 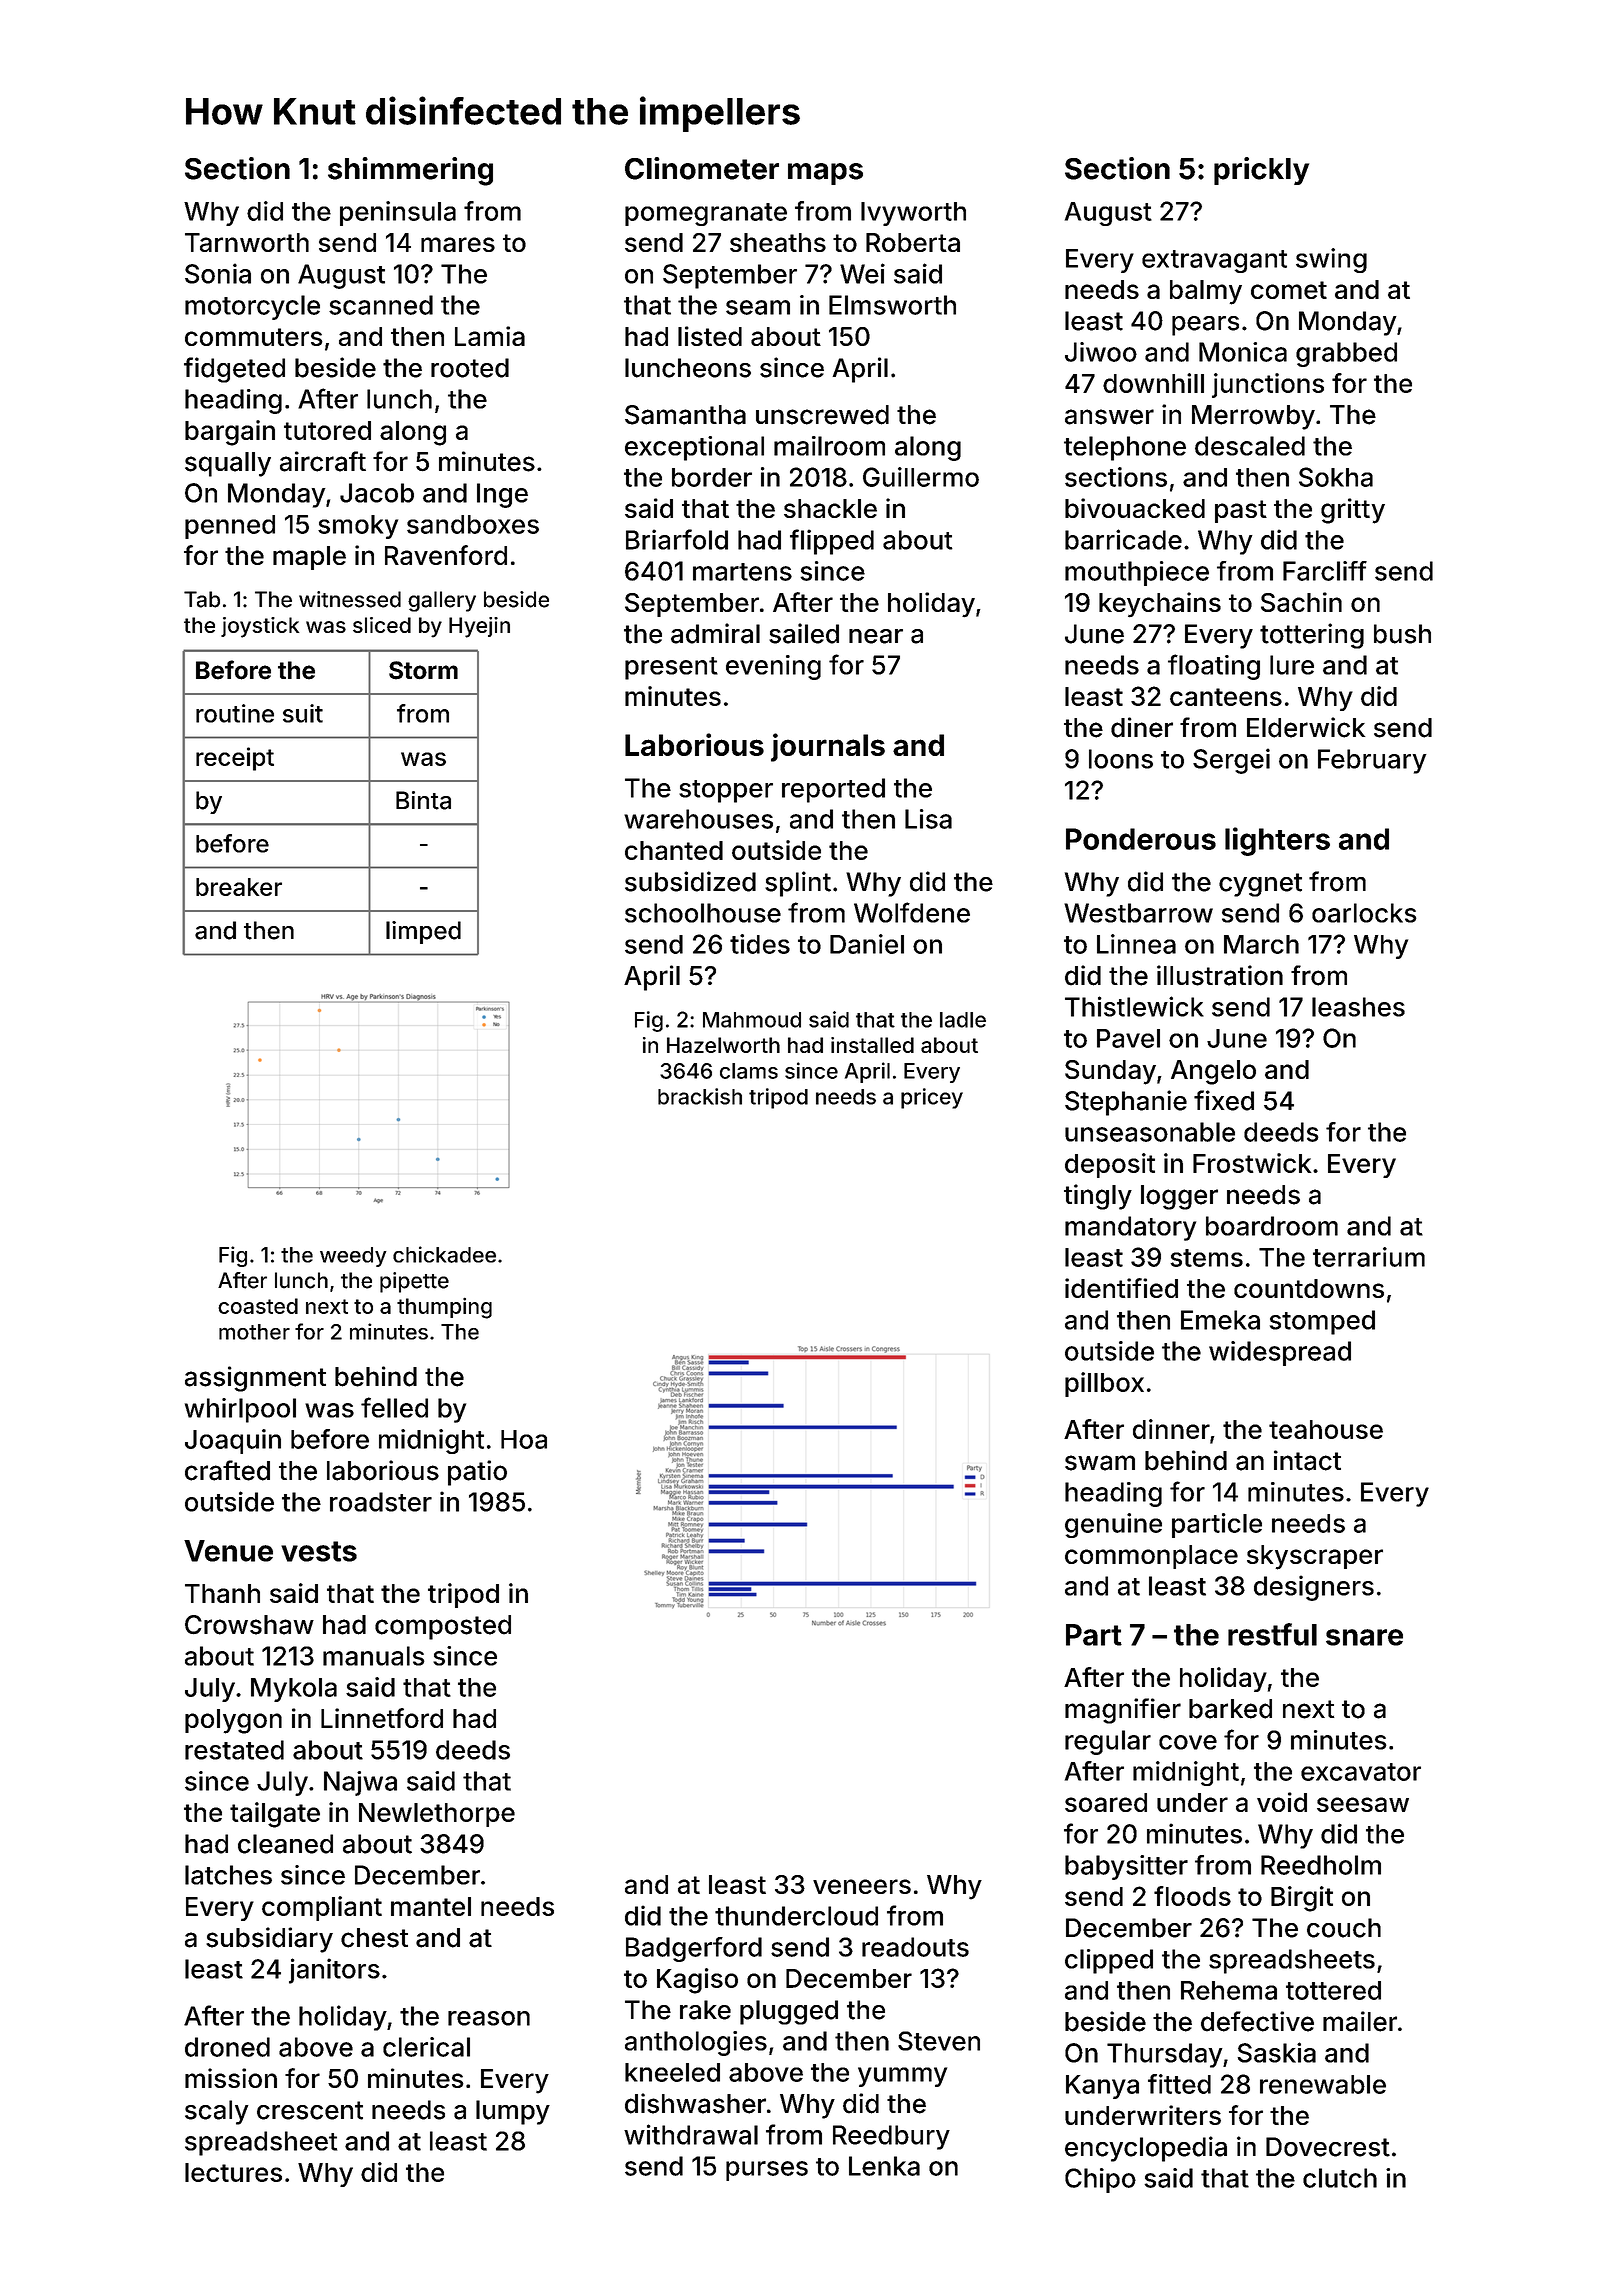 What do you see at coordinates (410, 171) in the screenshot?
I see `shimmering` at bounding box center [410, 171].
